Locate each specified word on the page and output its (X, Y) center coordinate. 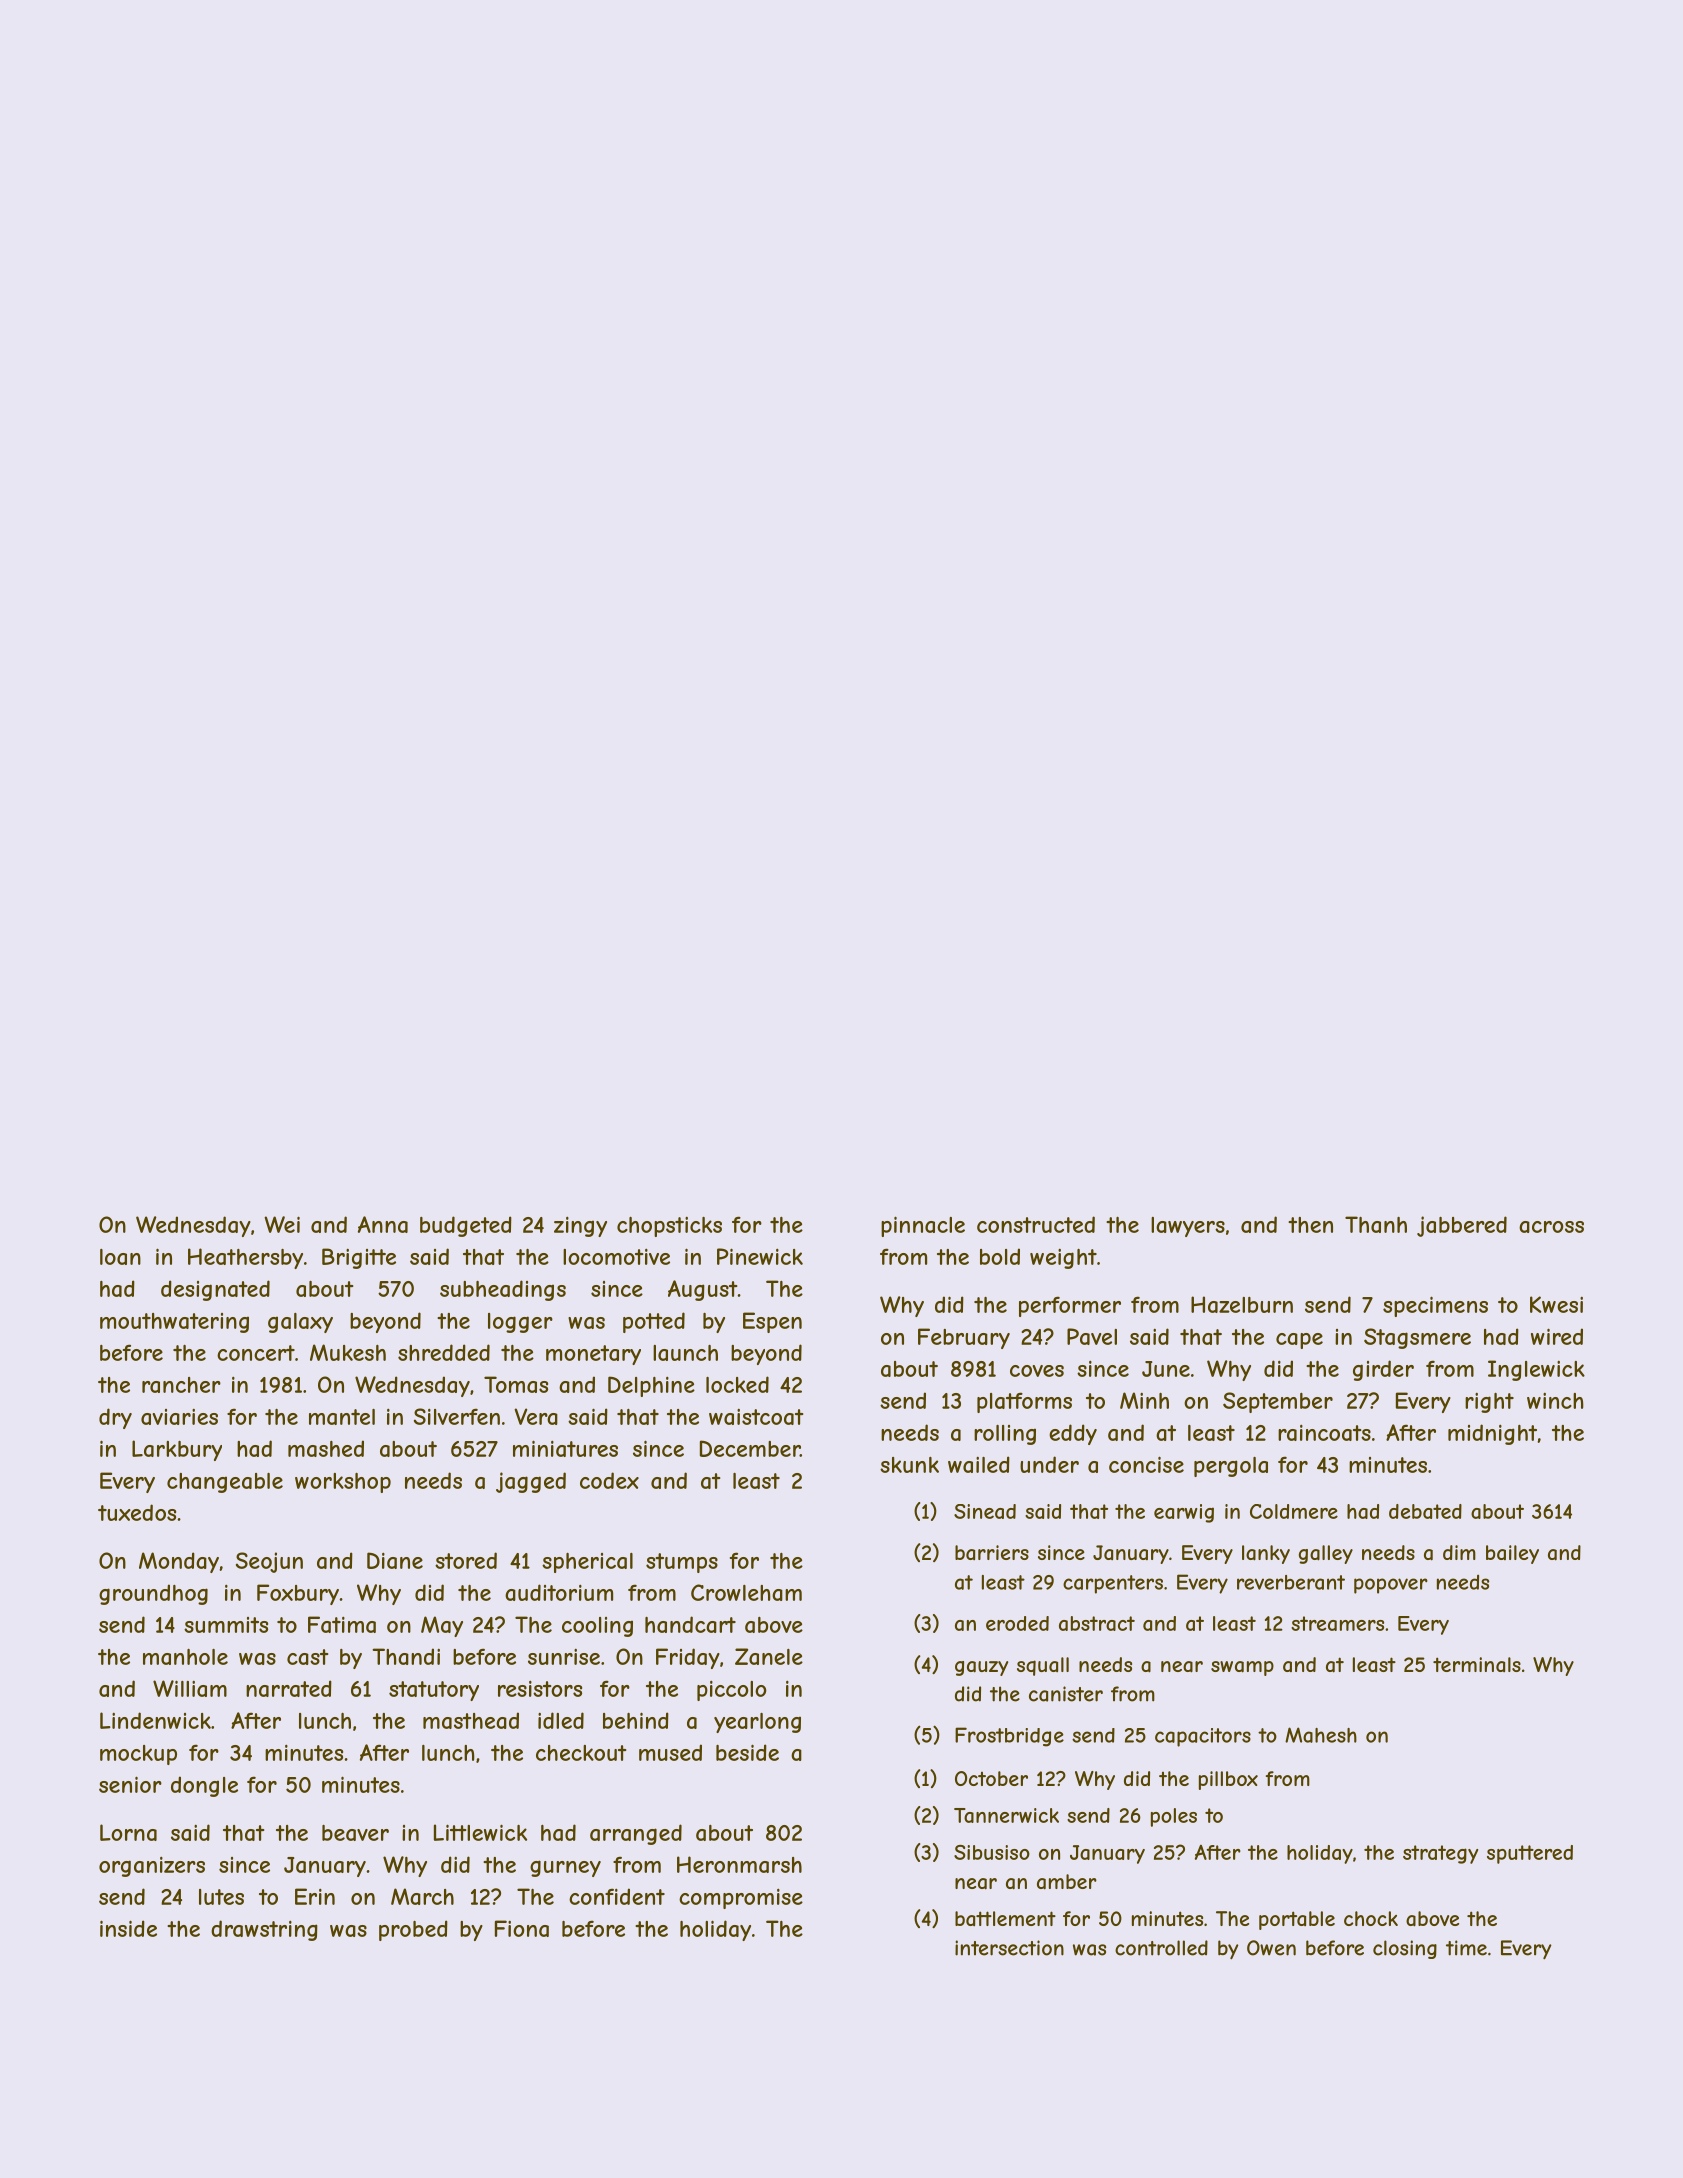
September (1278, 1402)
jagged (531, 1482)
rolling (1005, 1435)
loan (120, 1257)
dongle (204, 1786)
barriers (992, 1552)
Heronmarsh (739, 1864)
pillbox (1228, 1780)
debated (1425, 1511)
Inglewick (1536, 1370)
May (442, 1626)
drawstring (264, 1930)
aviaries (179, 1417)
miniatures (565, 1448)
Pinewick (760, 1256)
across (1551, 1227)
